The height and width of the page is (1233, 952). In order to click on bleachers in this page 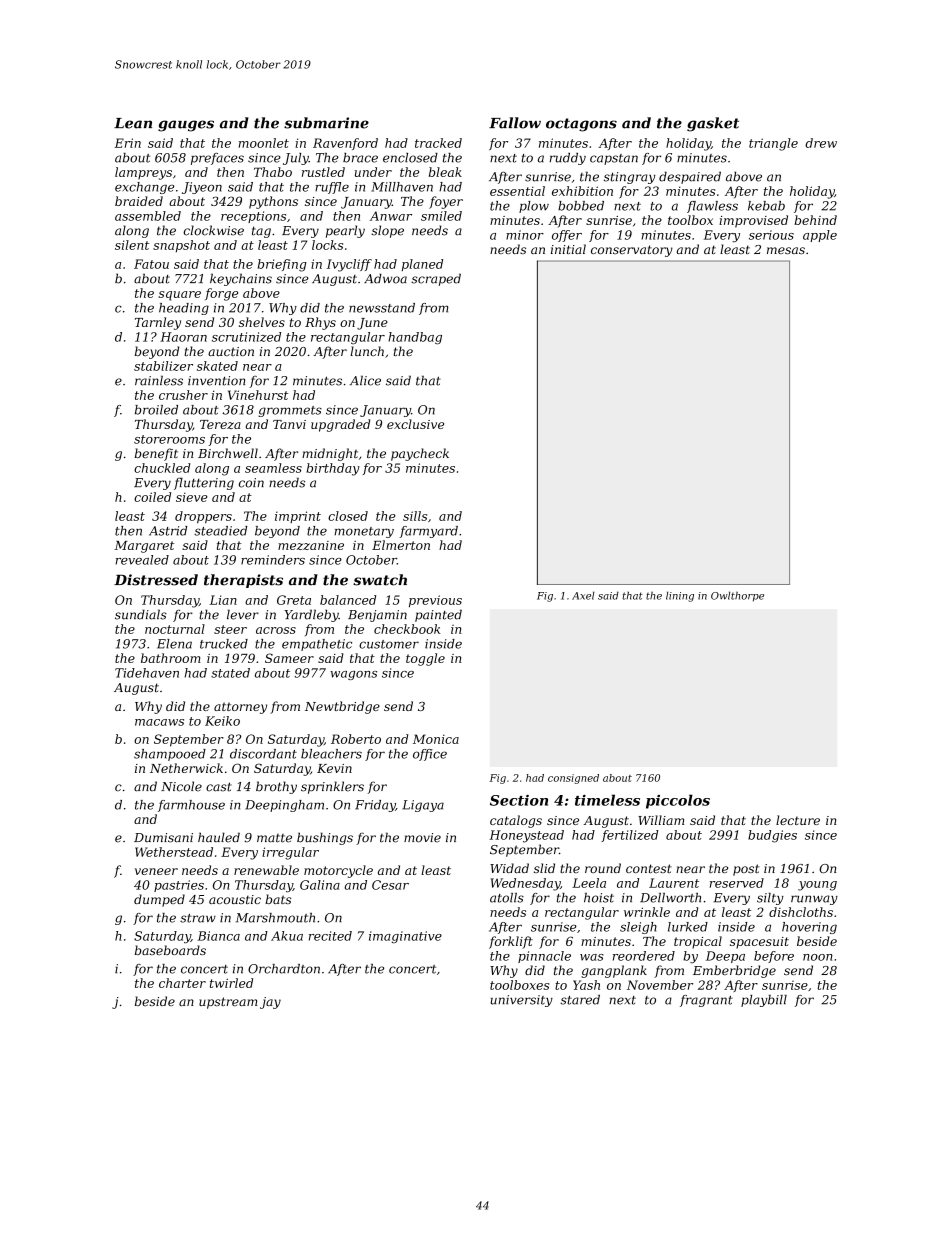, I will do `click(331, 754)`.
